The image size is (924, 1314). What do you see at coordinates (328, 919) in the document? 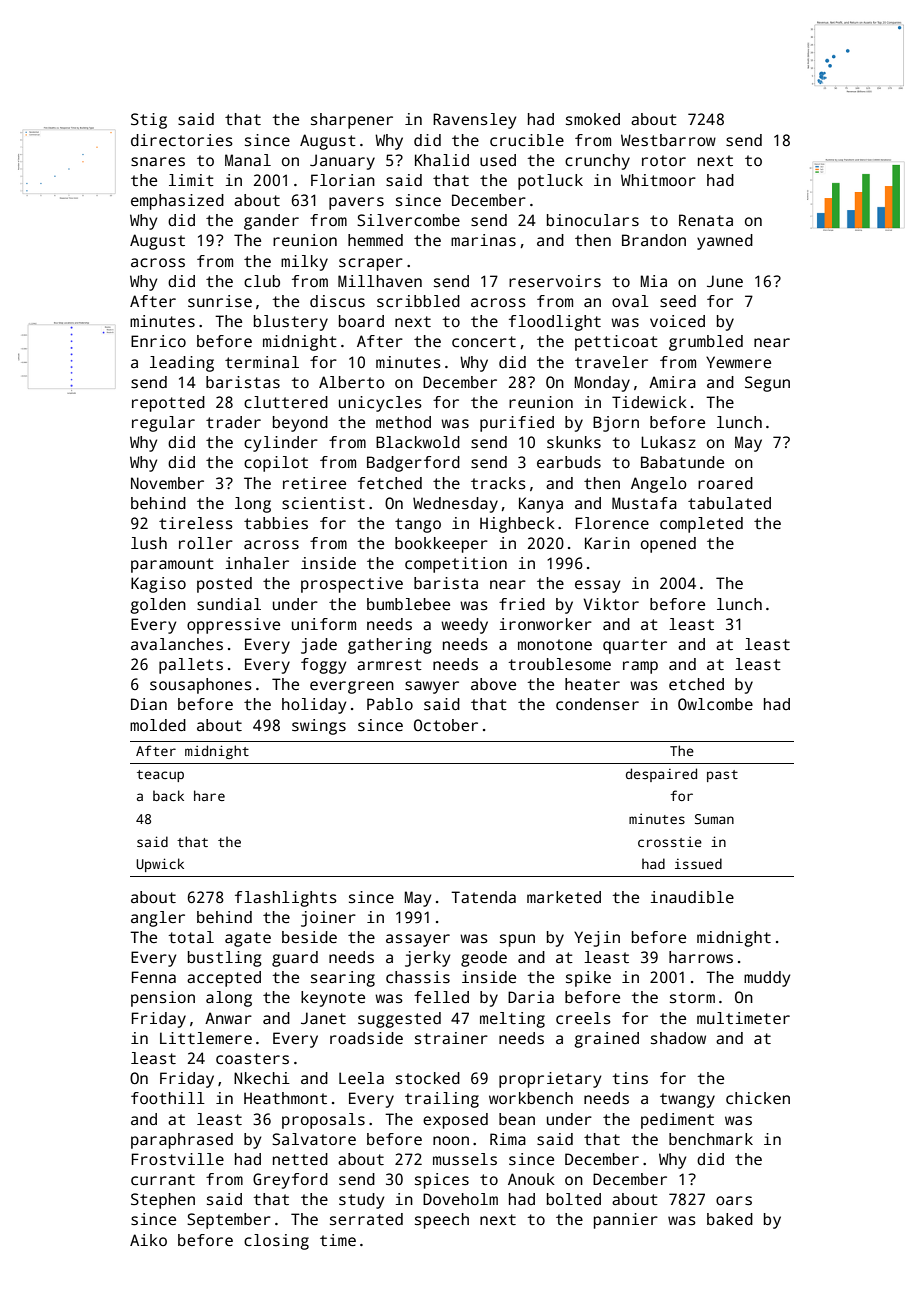
I see `joiner` at bounding box center [328, 919].
